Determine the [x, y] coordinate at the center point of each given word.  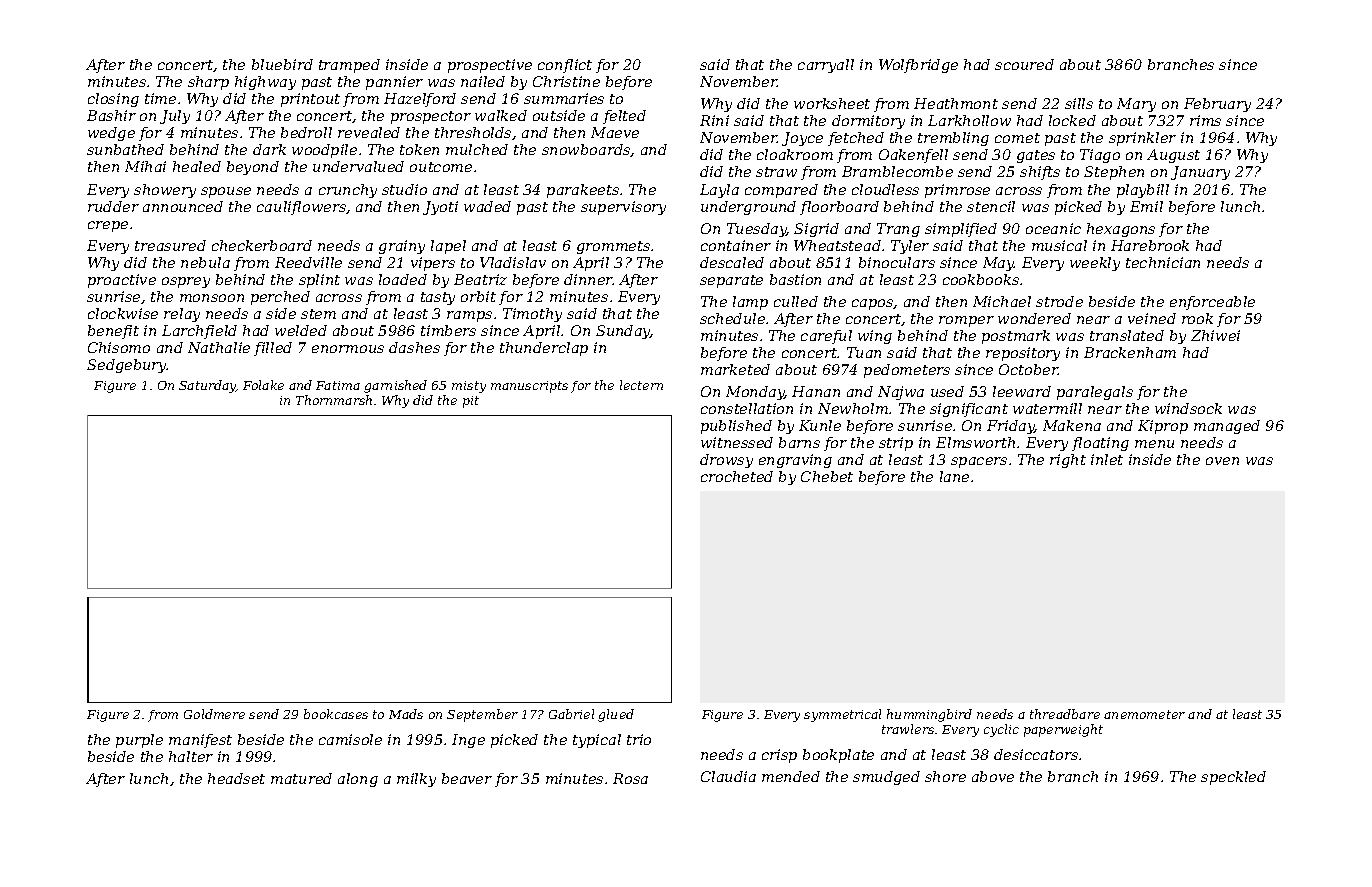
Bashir [111, 115]
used [947, 391]
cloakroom [795, 154]
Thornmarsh [334, 400]
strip [896, 444]
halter [191, 756]
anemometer [1144, 714]
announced [183, 206]
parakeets [583, 191]
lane [954, 476]
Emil [1146, 206]
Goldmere [214, 714]
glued [616, 715]
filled [273, 349]
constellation [747, 408]
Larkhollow [969, 120]
